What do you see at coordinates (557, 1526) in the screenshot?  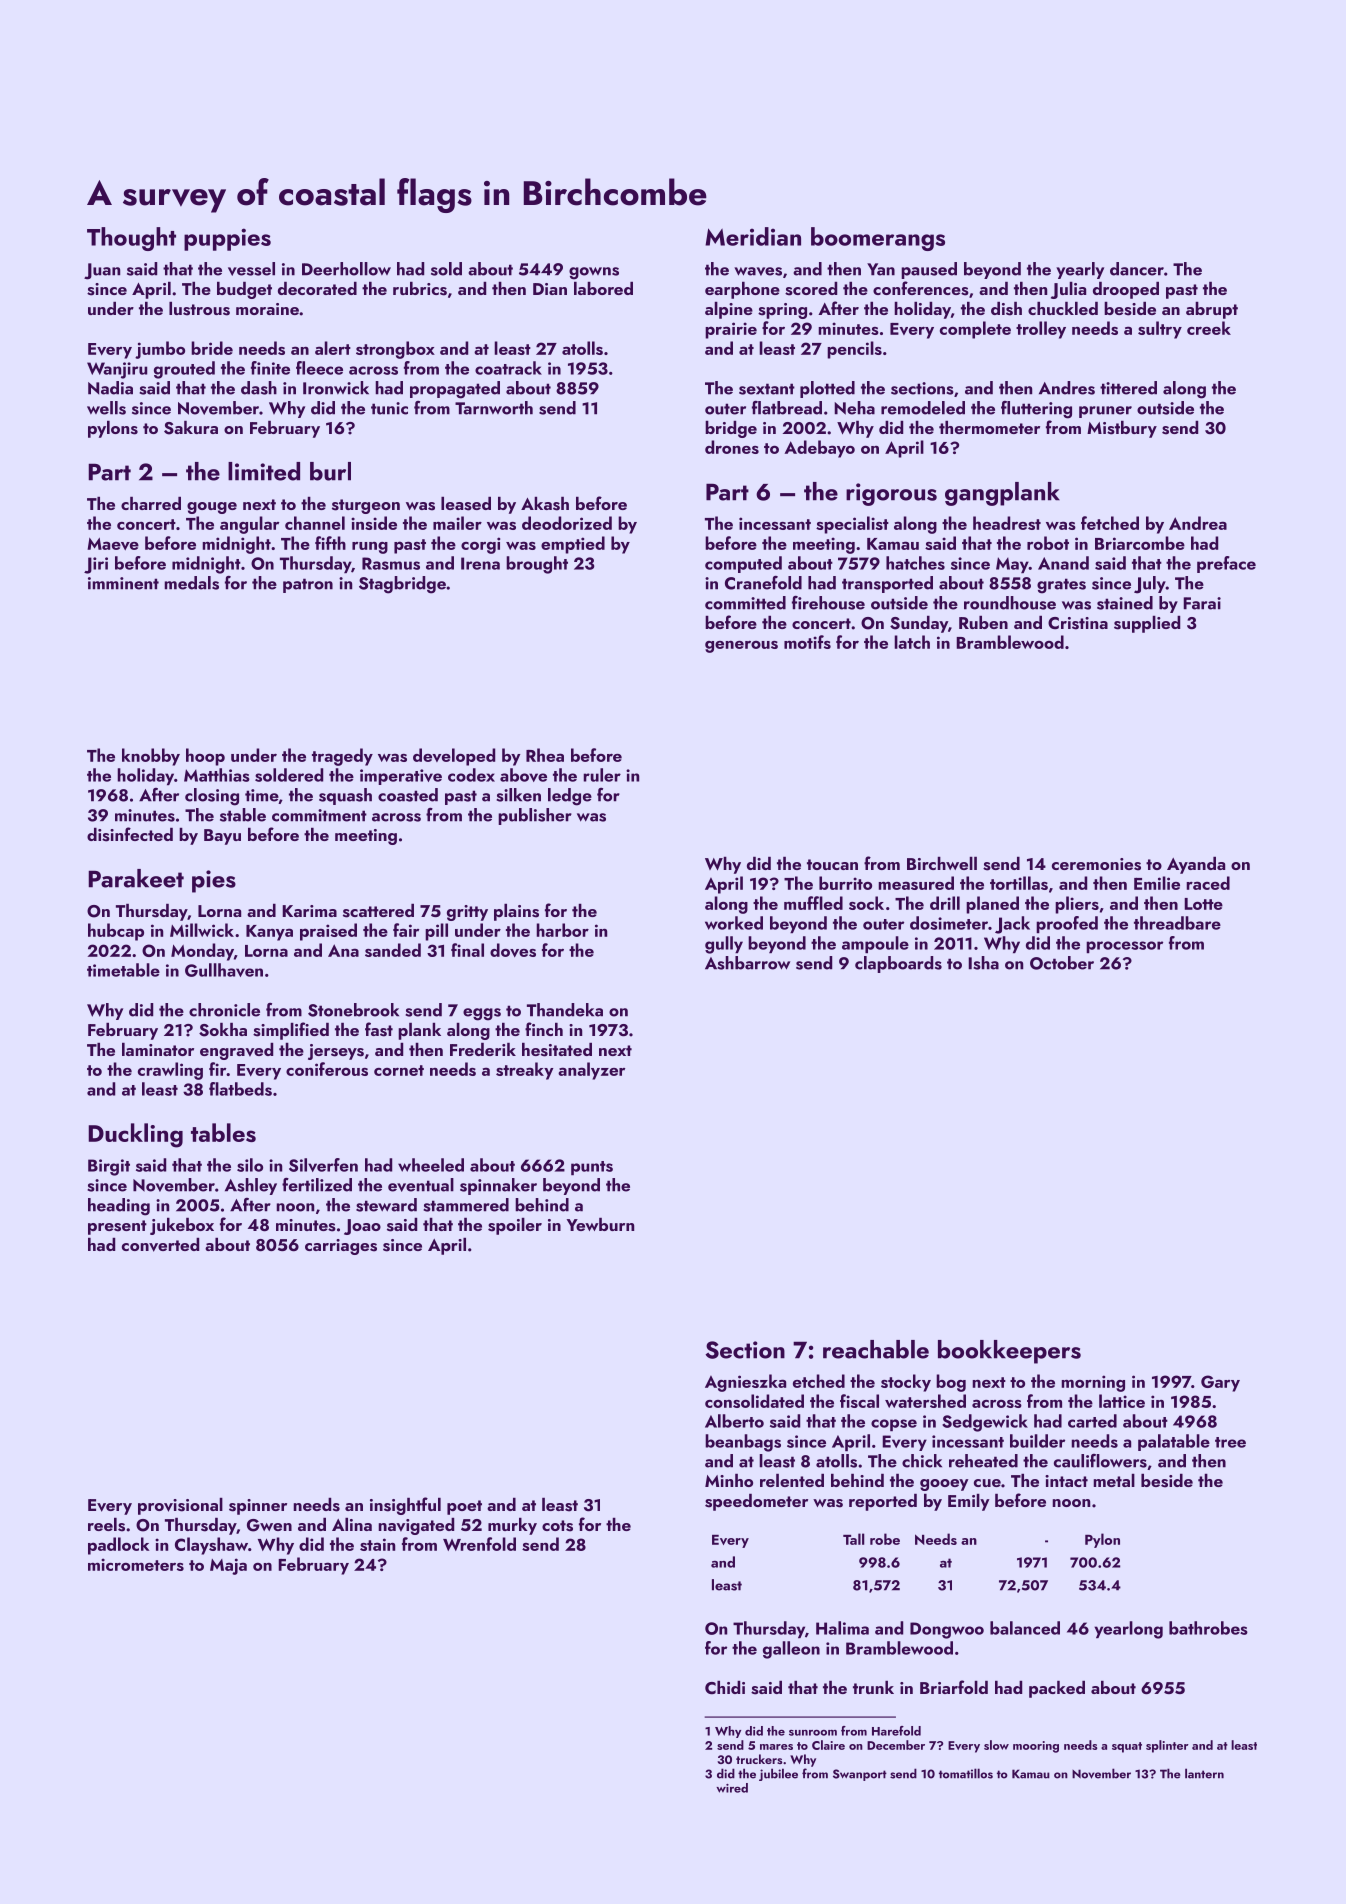 I see `cots` at bounding box center [557, 1526].
